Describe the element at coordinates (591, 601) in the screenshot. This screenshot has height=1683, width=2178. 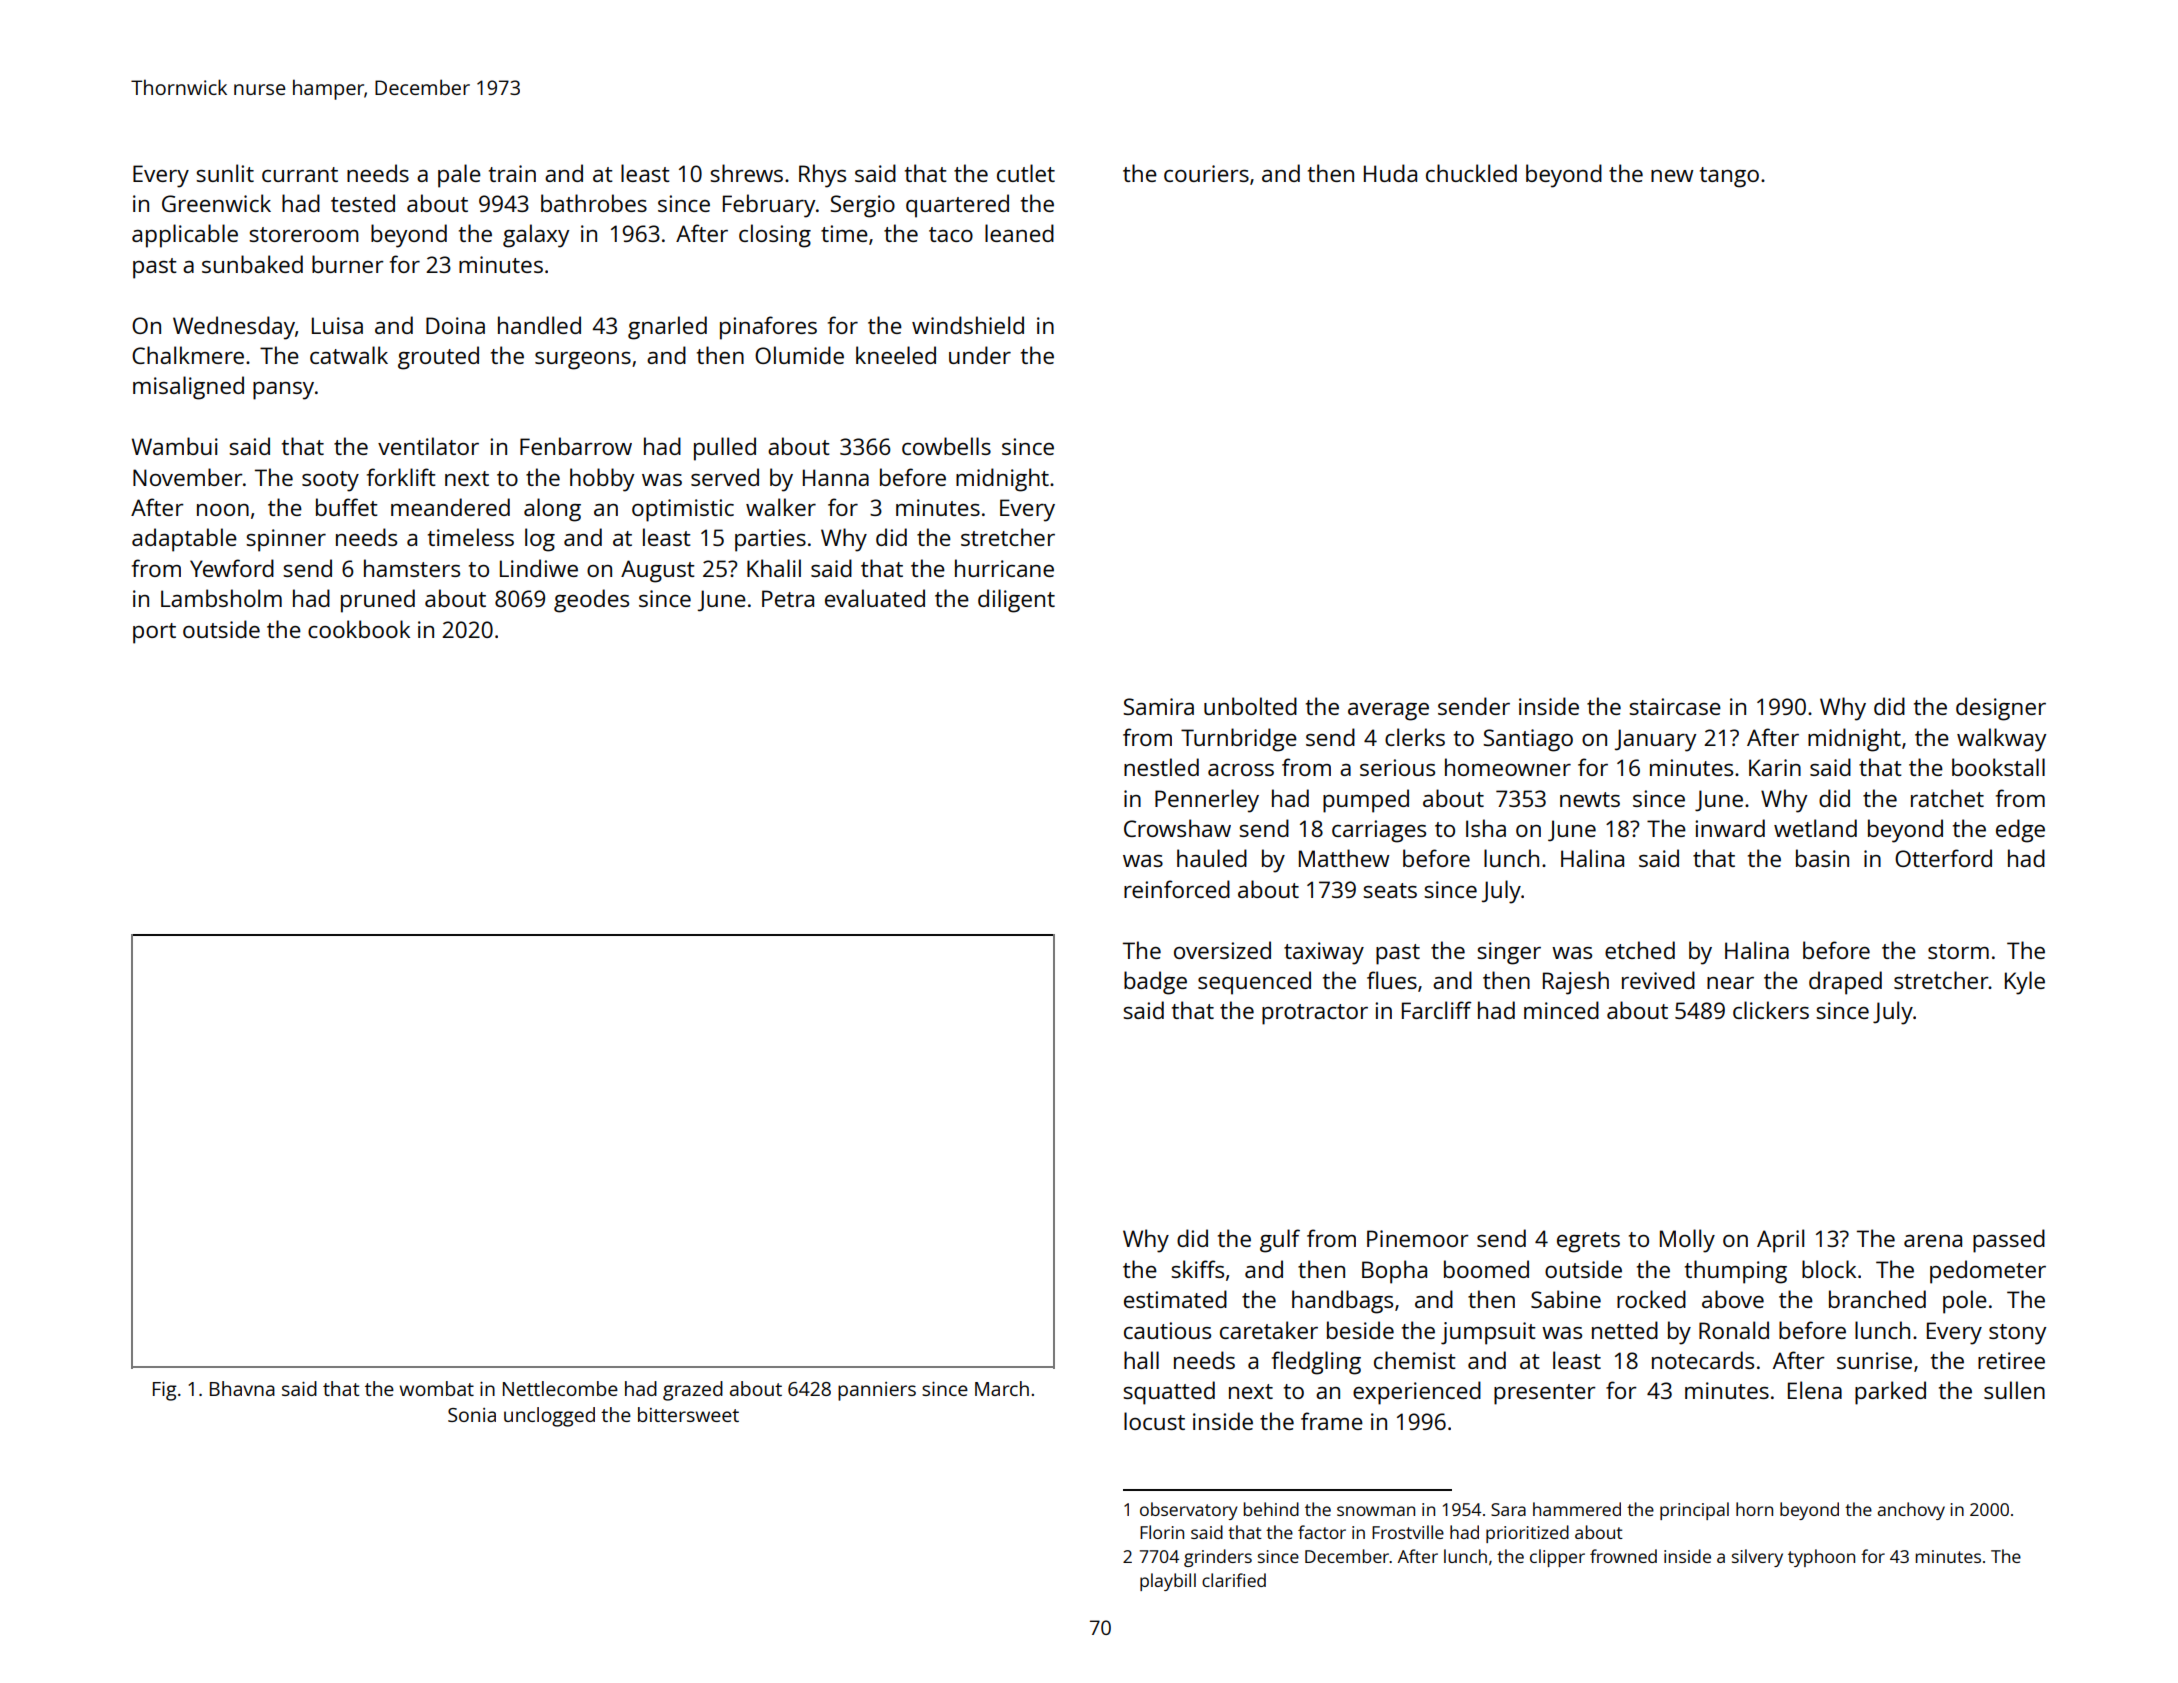
I see `geodes` at that location.
